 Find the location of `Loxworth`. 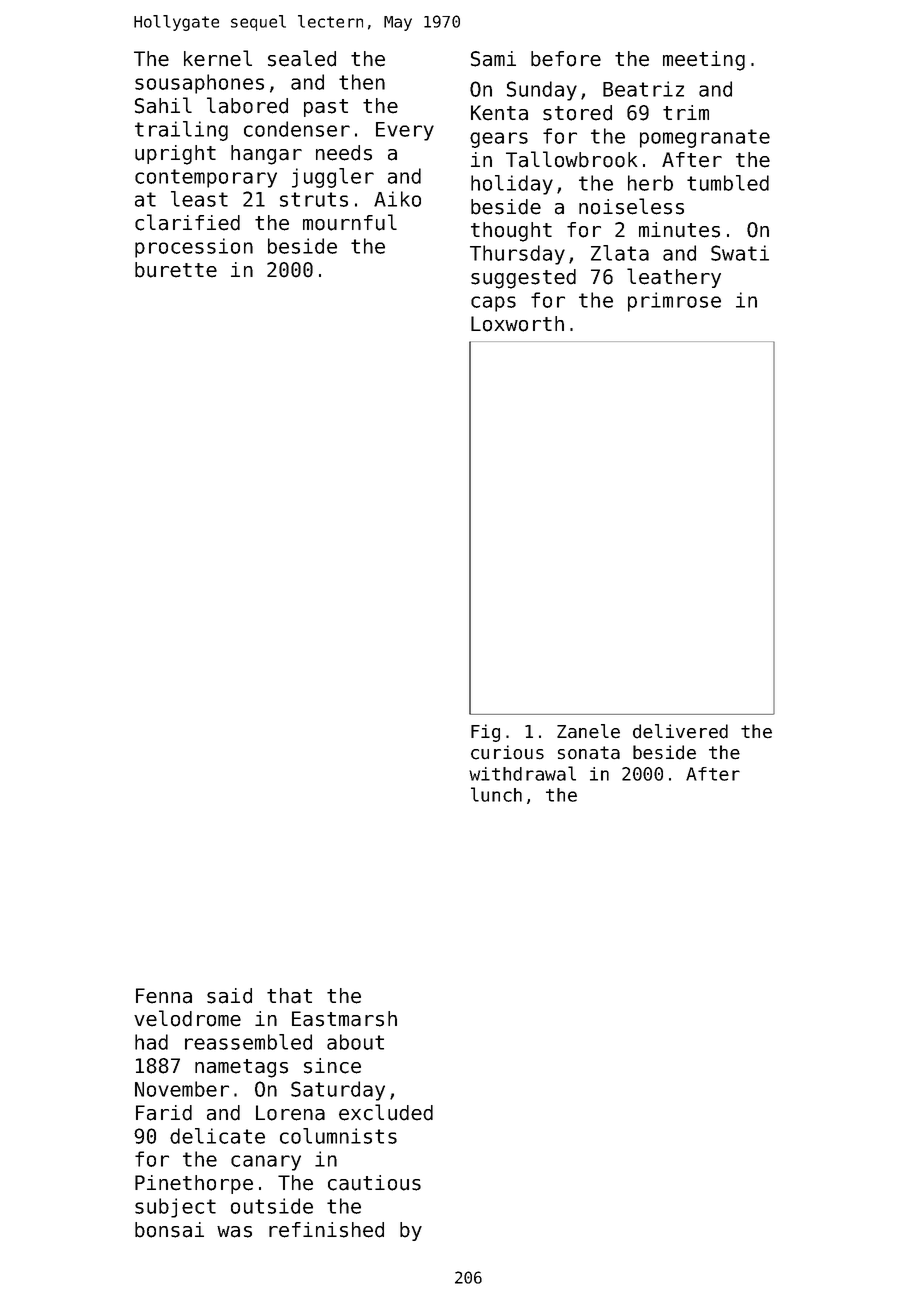

Loxworth is located at coordinates (517, 324).
